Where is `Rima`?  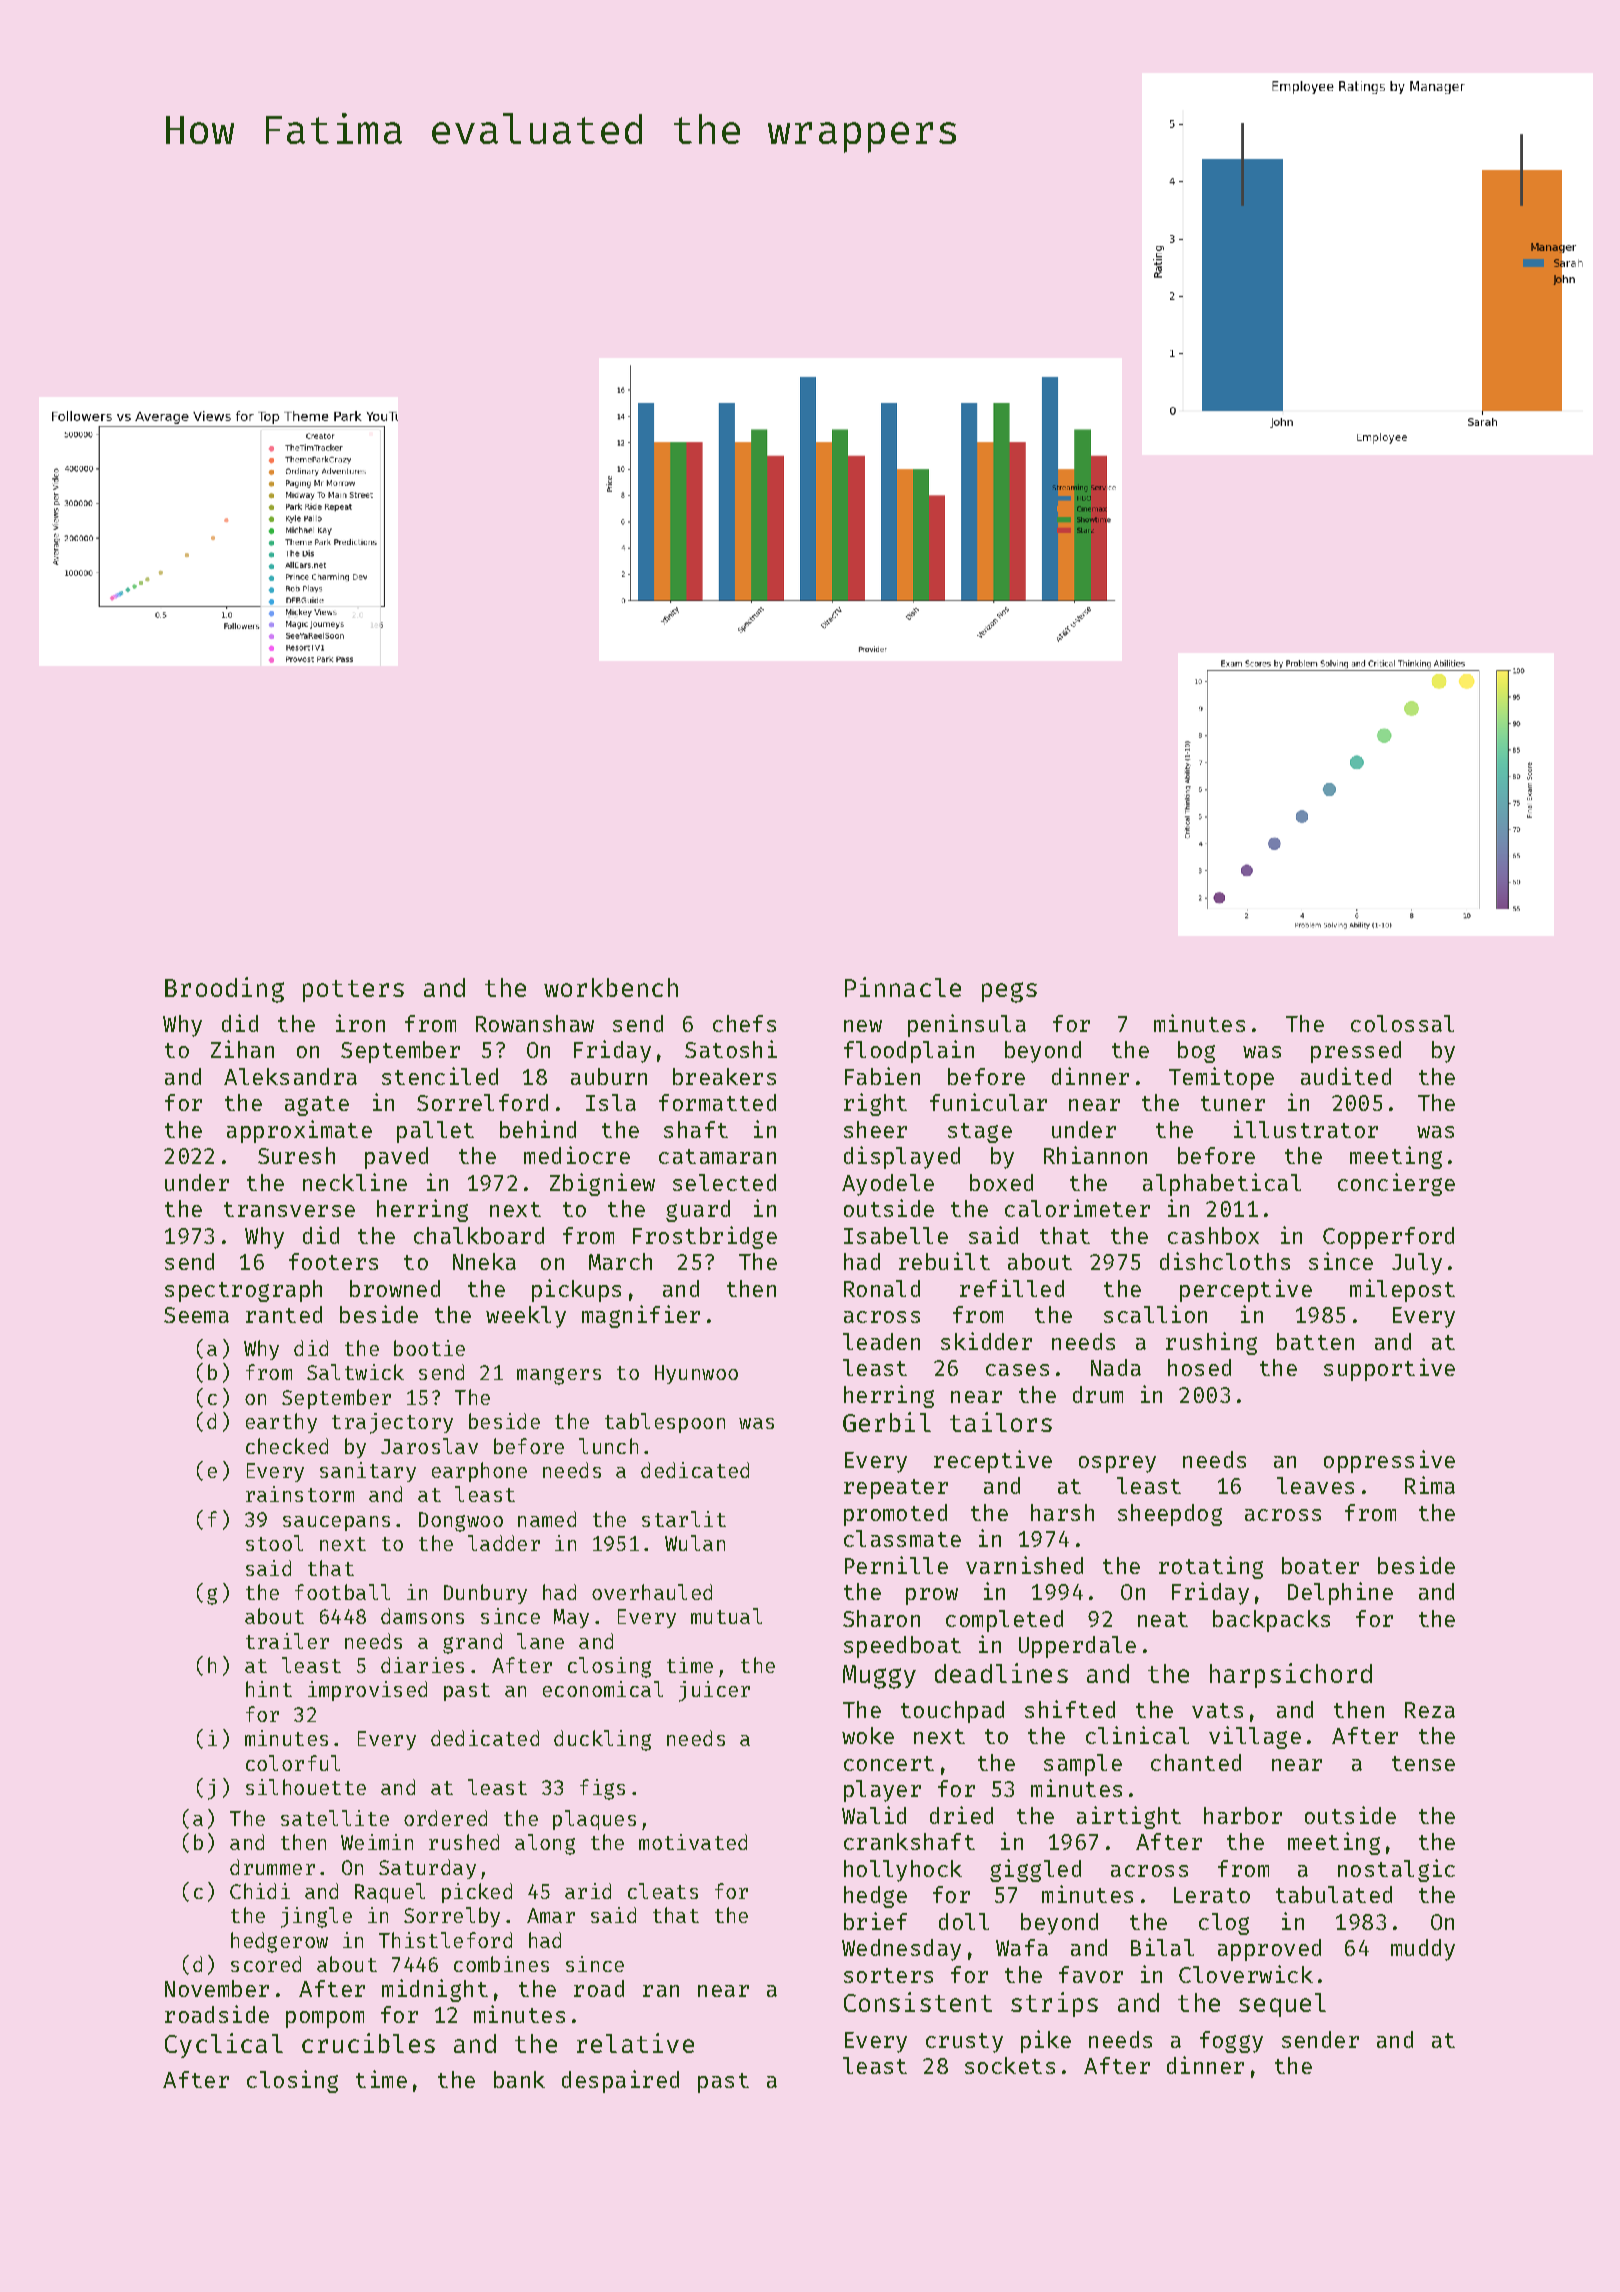
Rima is located at coordinates (1430, 1485).
